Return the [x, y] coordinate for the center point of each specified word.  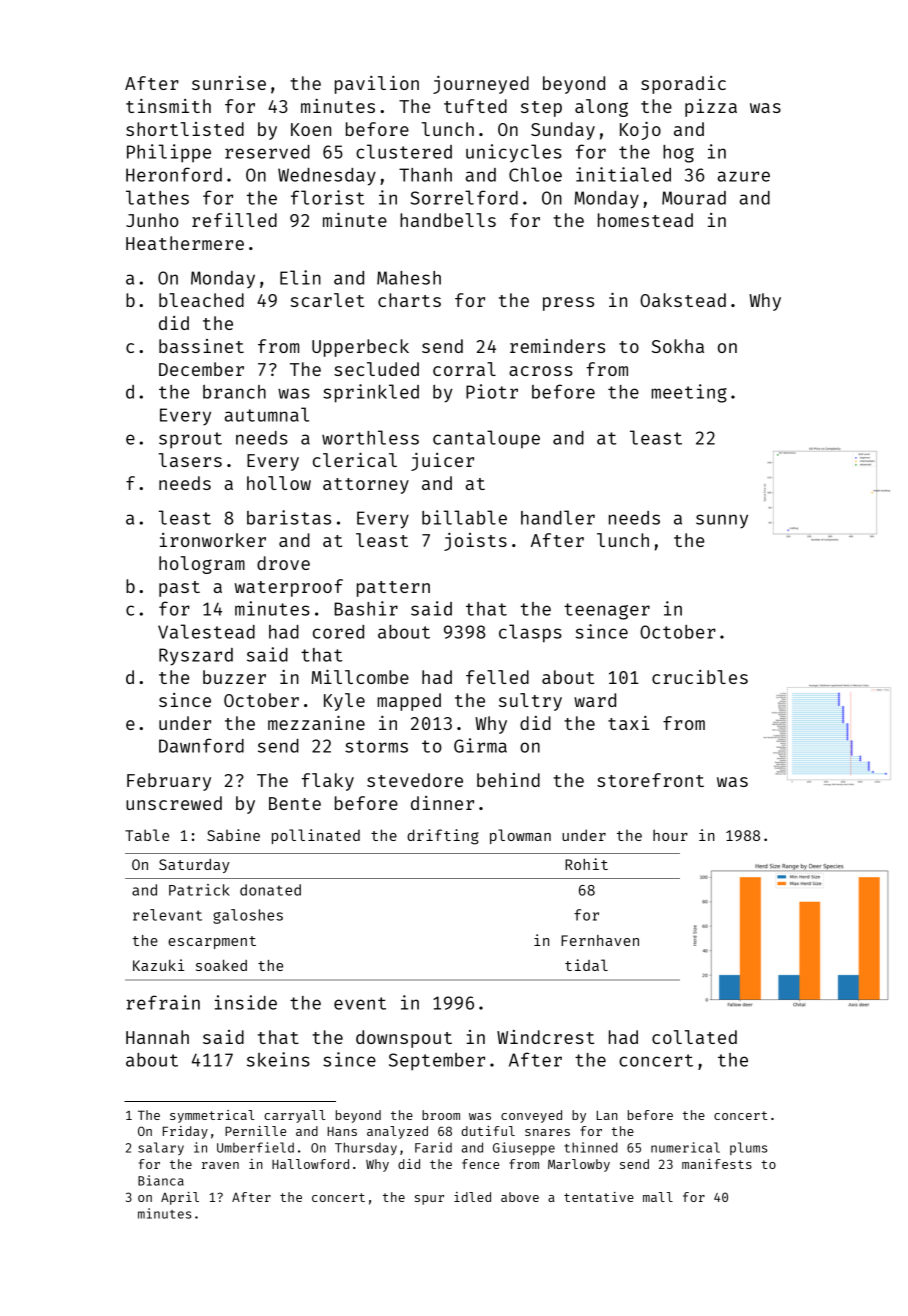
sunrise [229, 83]
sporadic [683, 85]
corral [464, 369]
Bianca [161, 1180]
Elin [300, 277]
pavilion [377, 85]
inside [246, 1002]
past [179, 589]
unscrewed [174, 803]
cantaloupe [486, 439]
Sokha [678, 346]
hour [670, 835]
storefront [650, 780]
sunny [722, 521]
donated [270, 890]
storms [376, 746]
